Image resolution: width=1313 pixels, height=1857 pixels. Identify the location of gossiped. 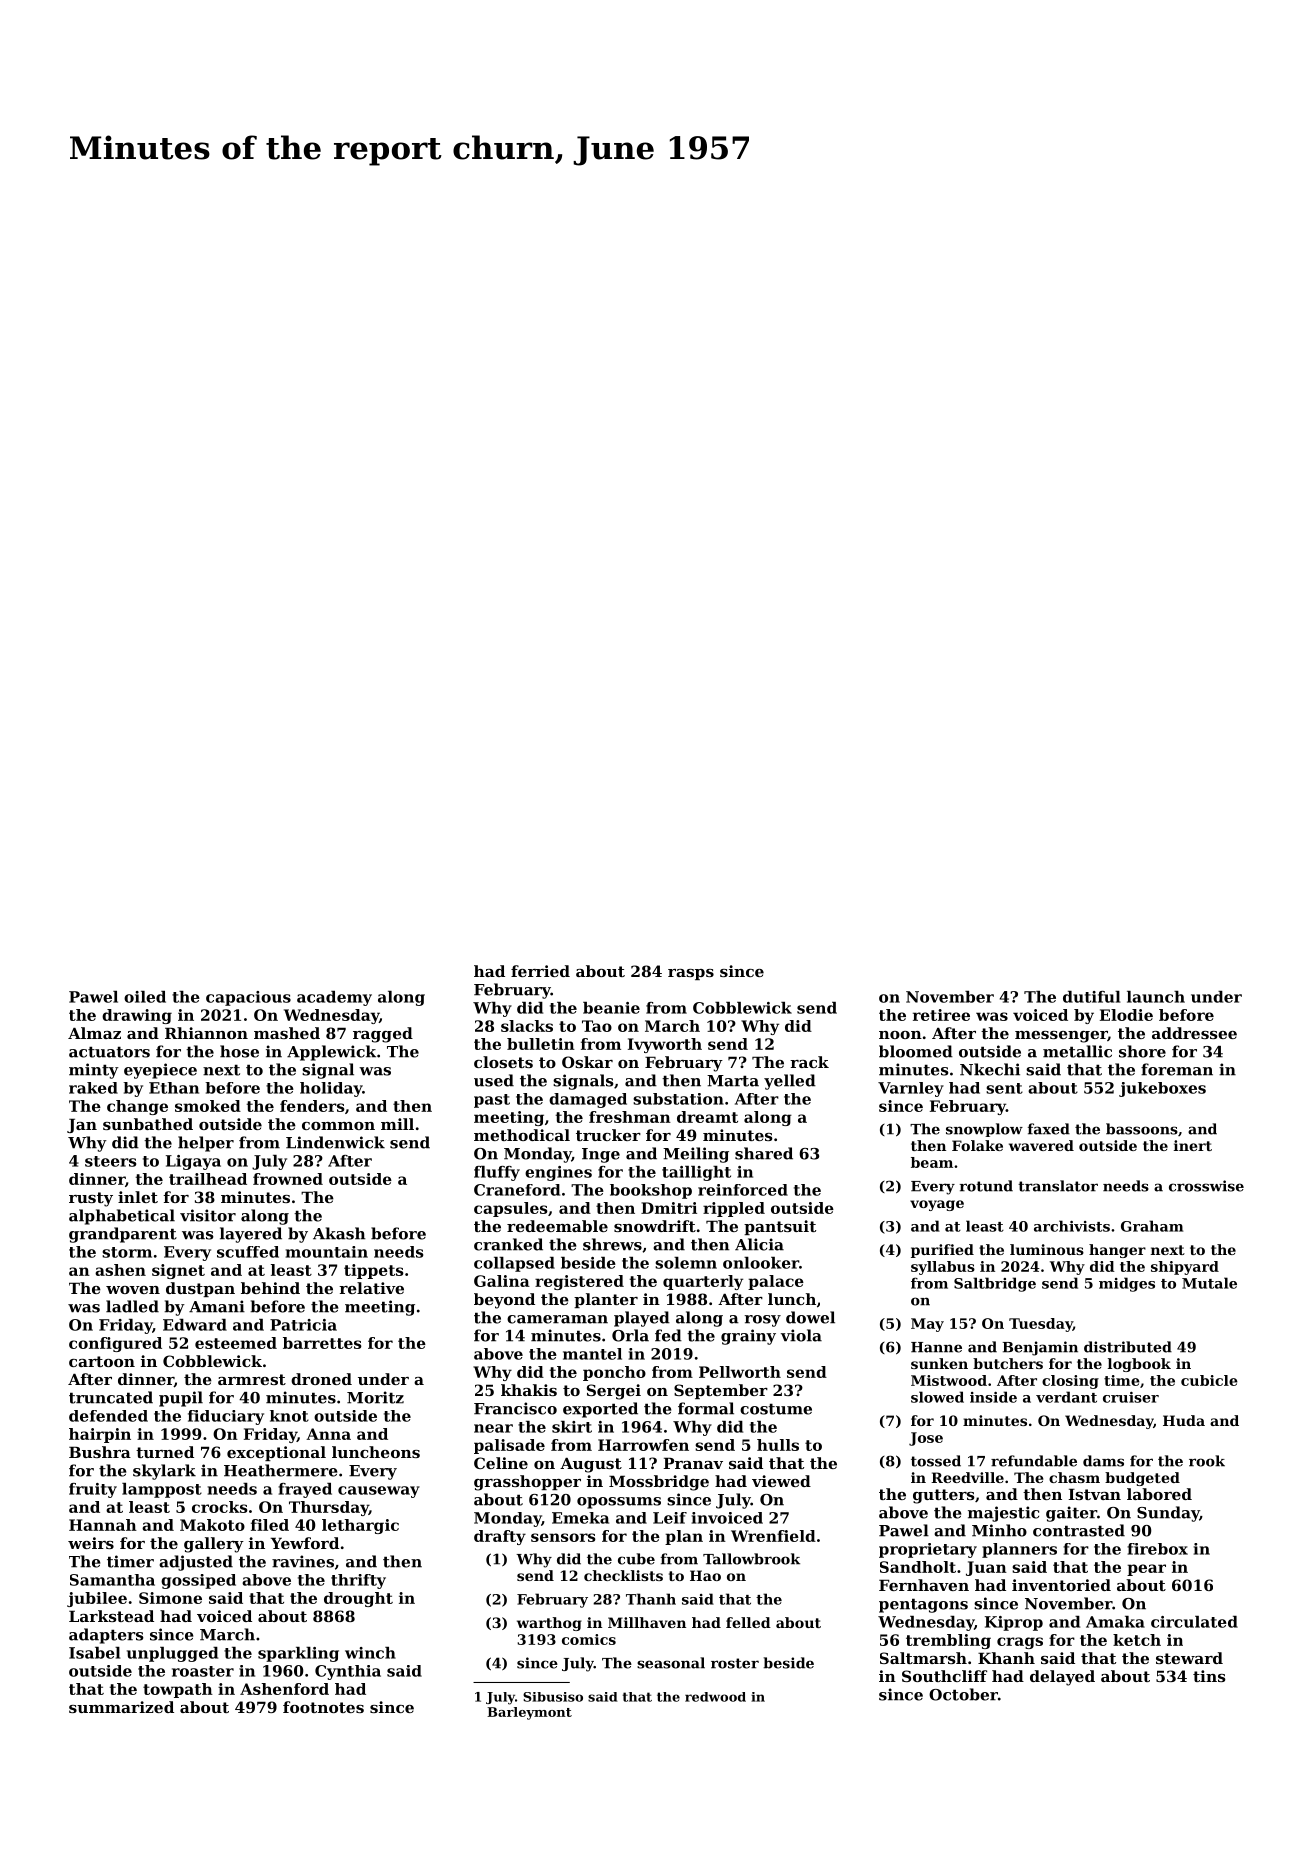
(198, 1581).
